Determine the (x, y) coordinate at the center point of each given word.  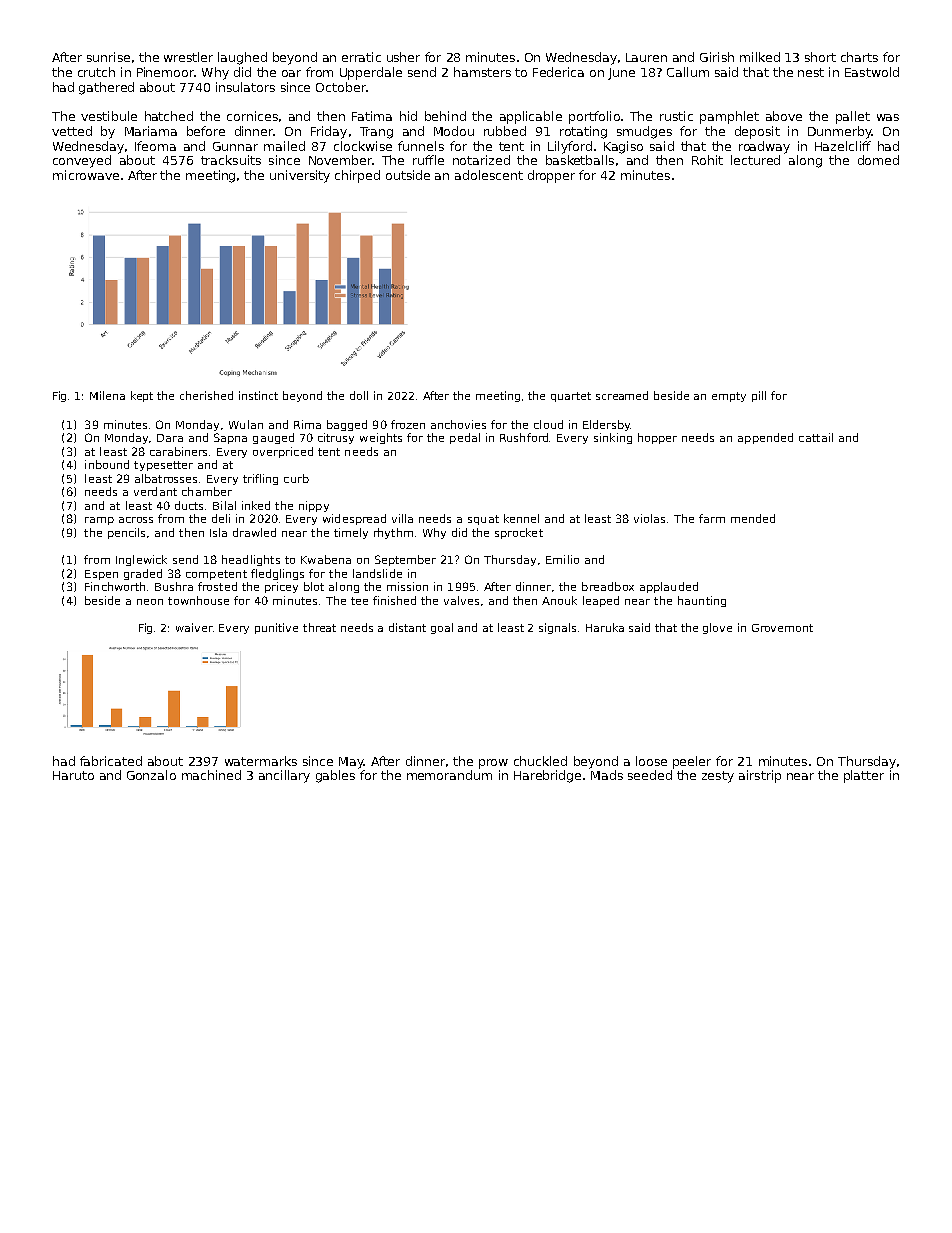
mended (753, 518)
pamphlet (729, 117)
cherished (206, 395)
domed (878, 160)
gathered (106, 88)
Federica (558, 72)
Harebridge (547, 776)
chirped (357, 176)
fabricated (111, 761)
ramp (99, 521)
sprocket (519, 533)
